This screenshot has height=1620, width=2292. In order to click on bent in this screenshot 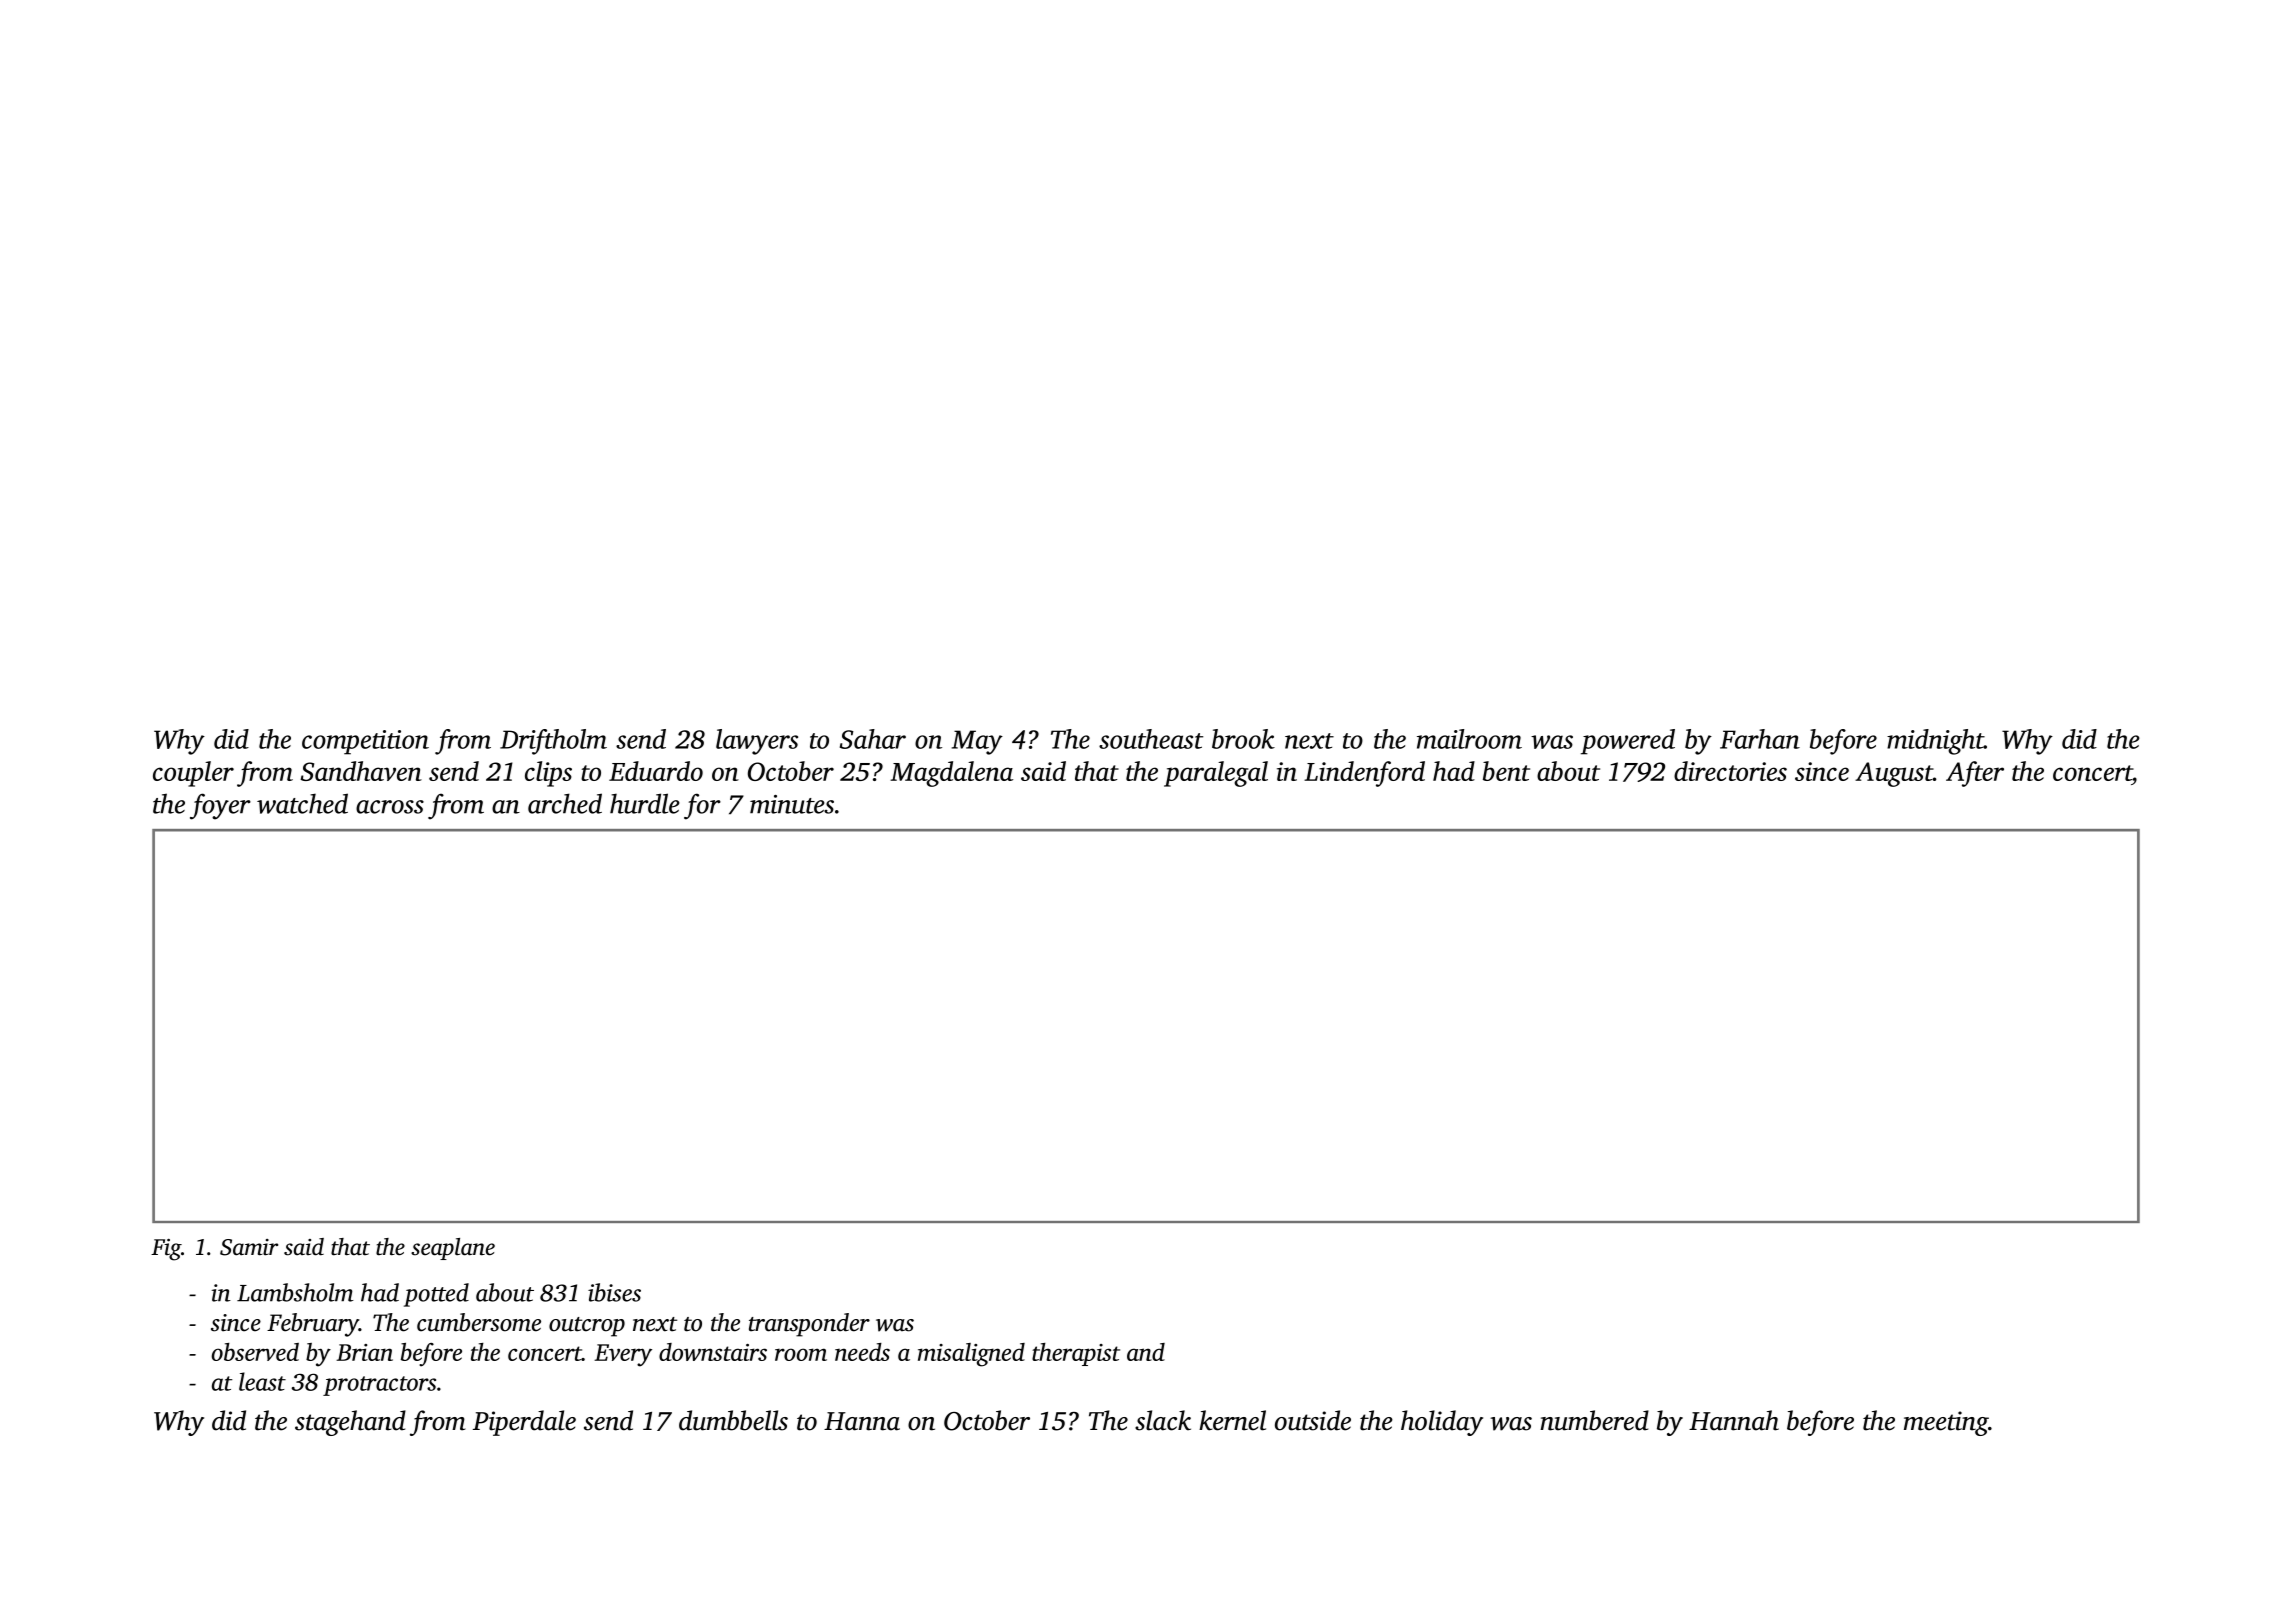, I will do `click(1506, 771)`.
